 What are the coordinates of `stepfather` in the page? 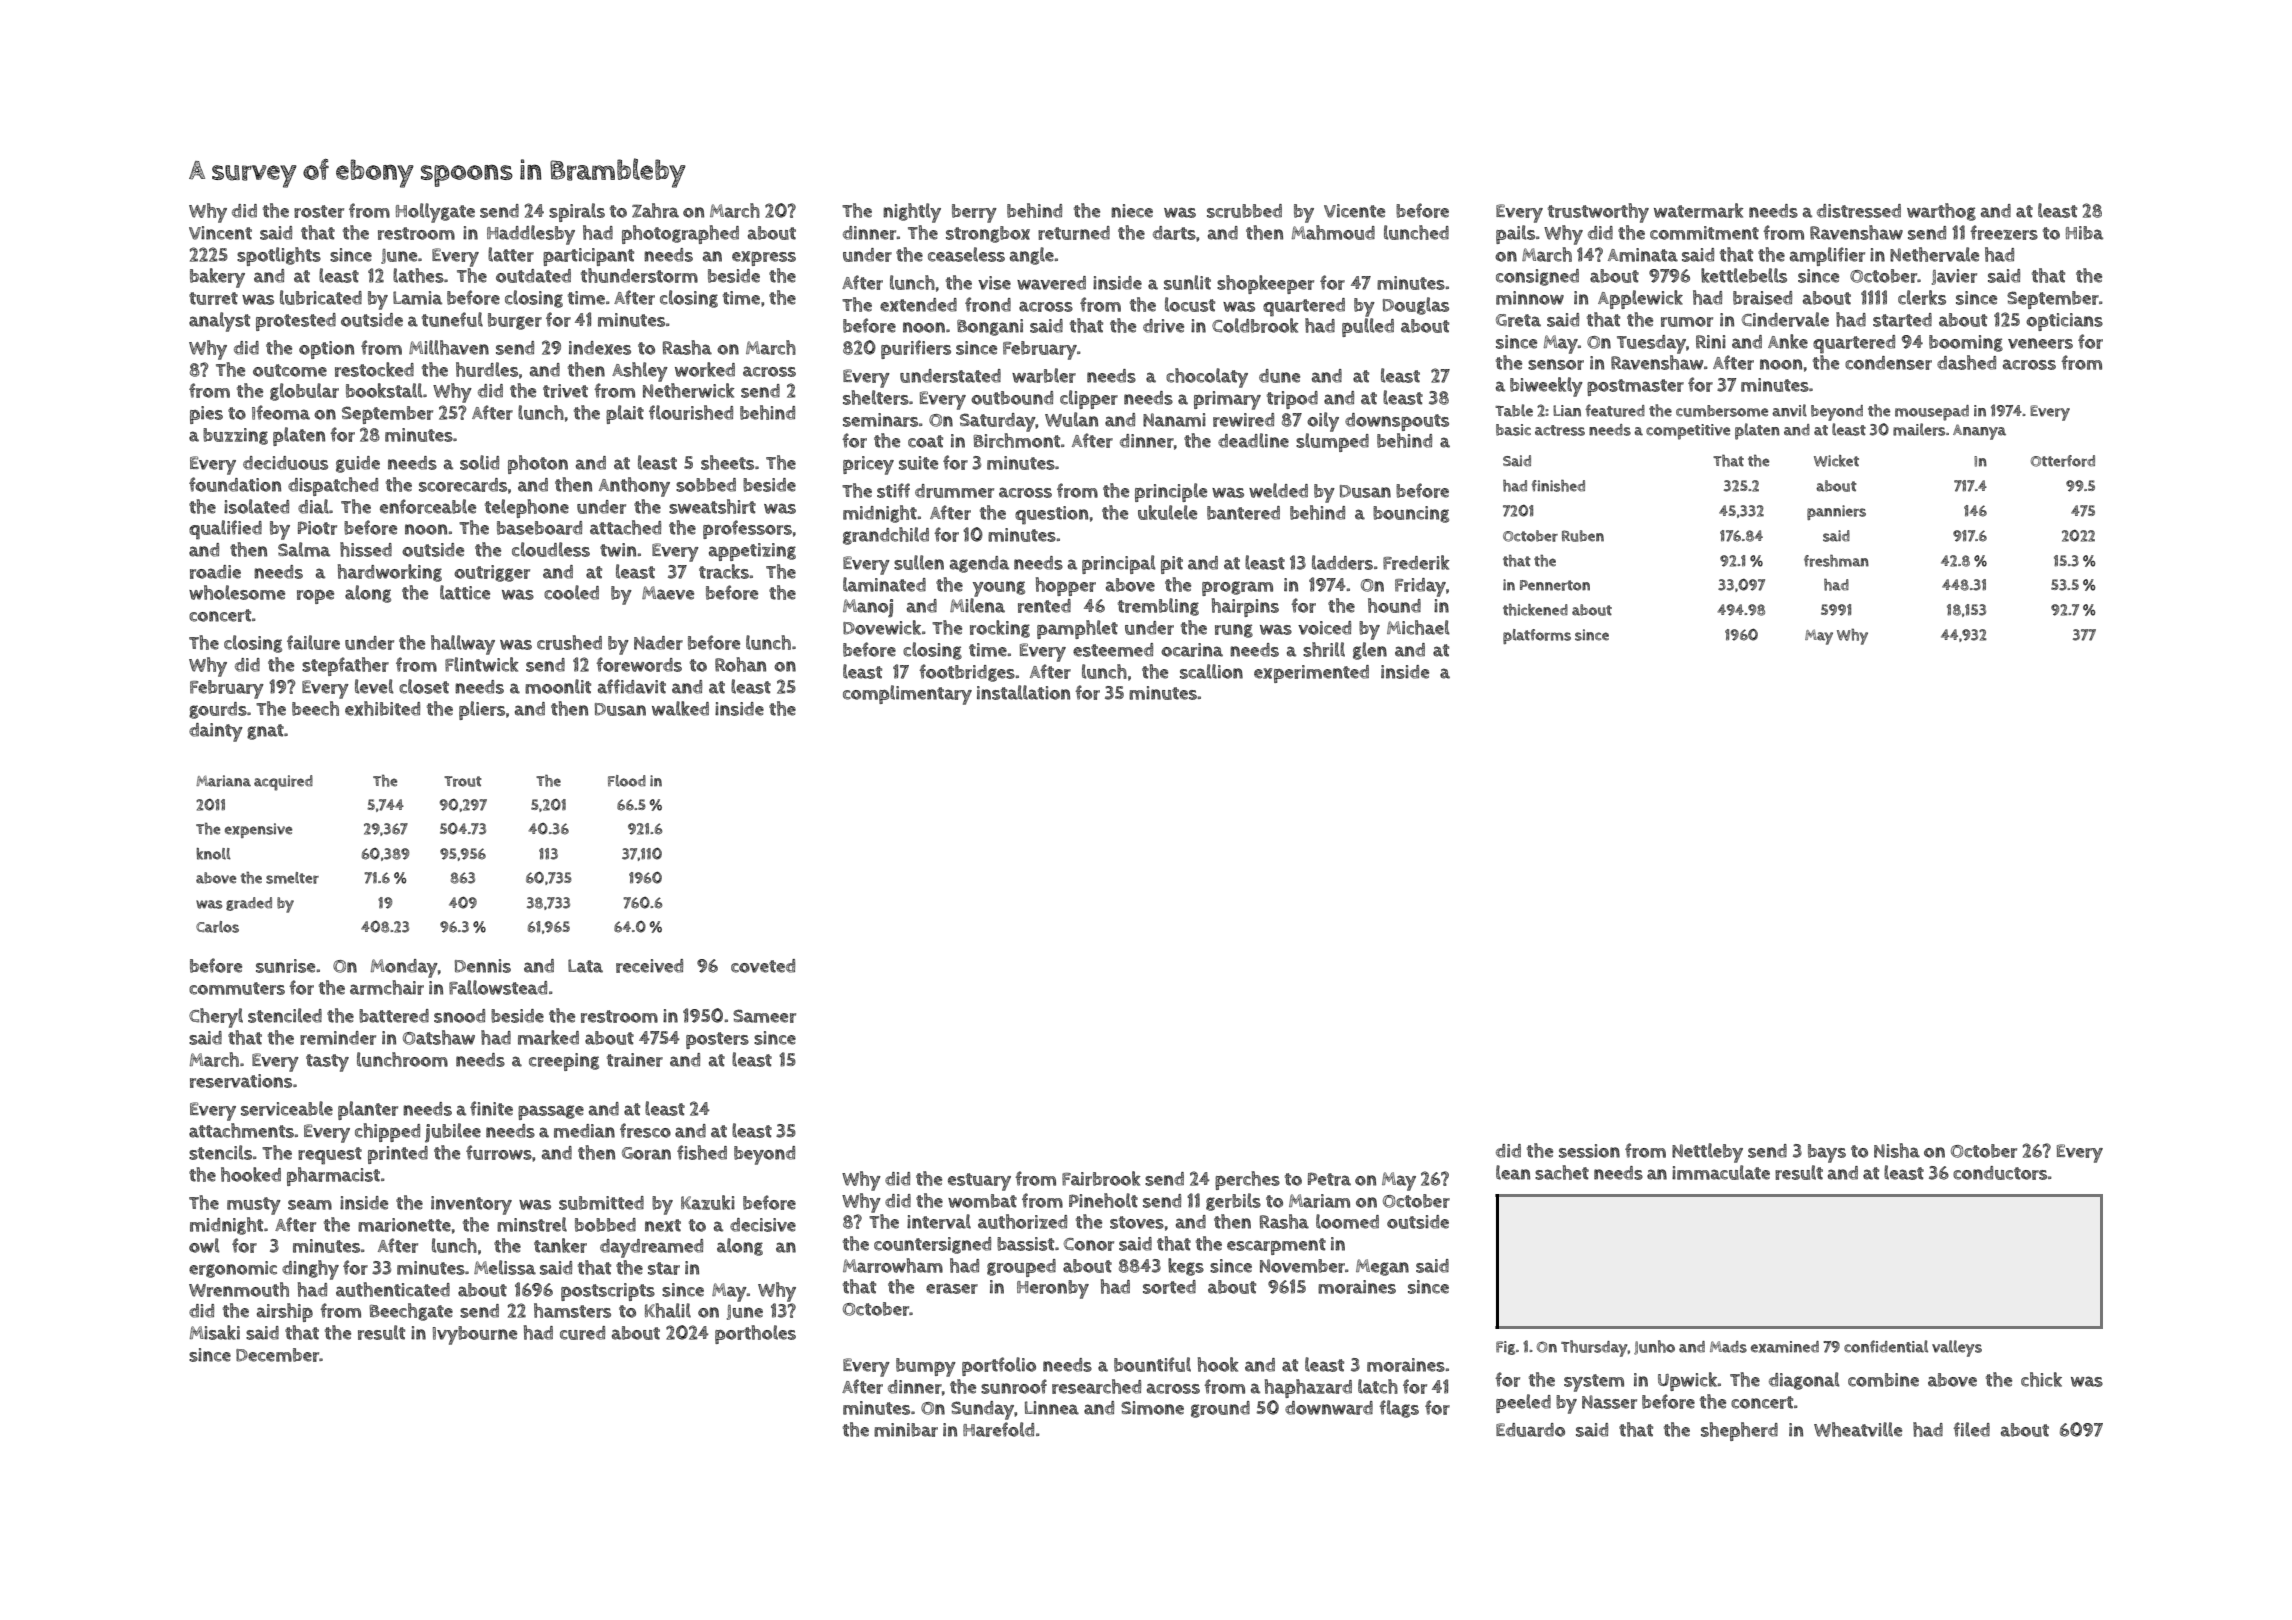 It's located at (345, 666).
